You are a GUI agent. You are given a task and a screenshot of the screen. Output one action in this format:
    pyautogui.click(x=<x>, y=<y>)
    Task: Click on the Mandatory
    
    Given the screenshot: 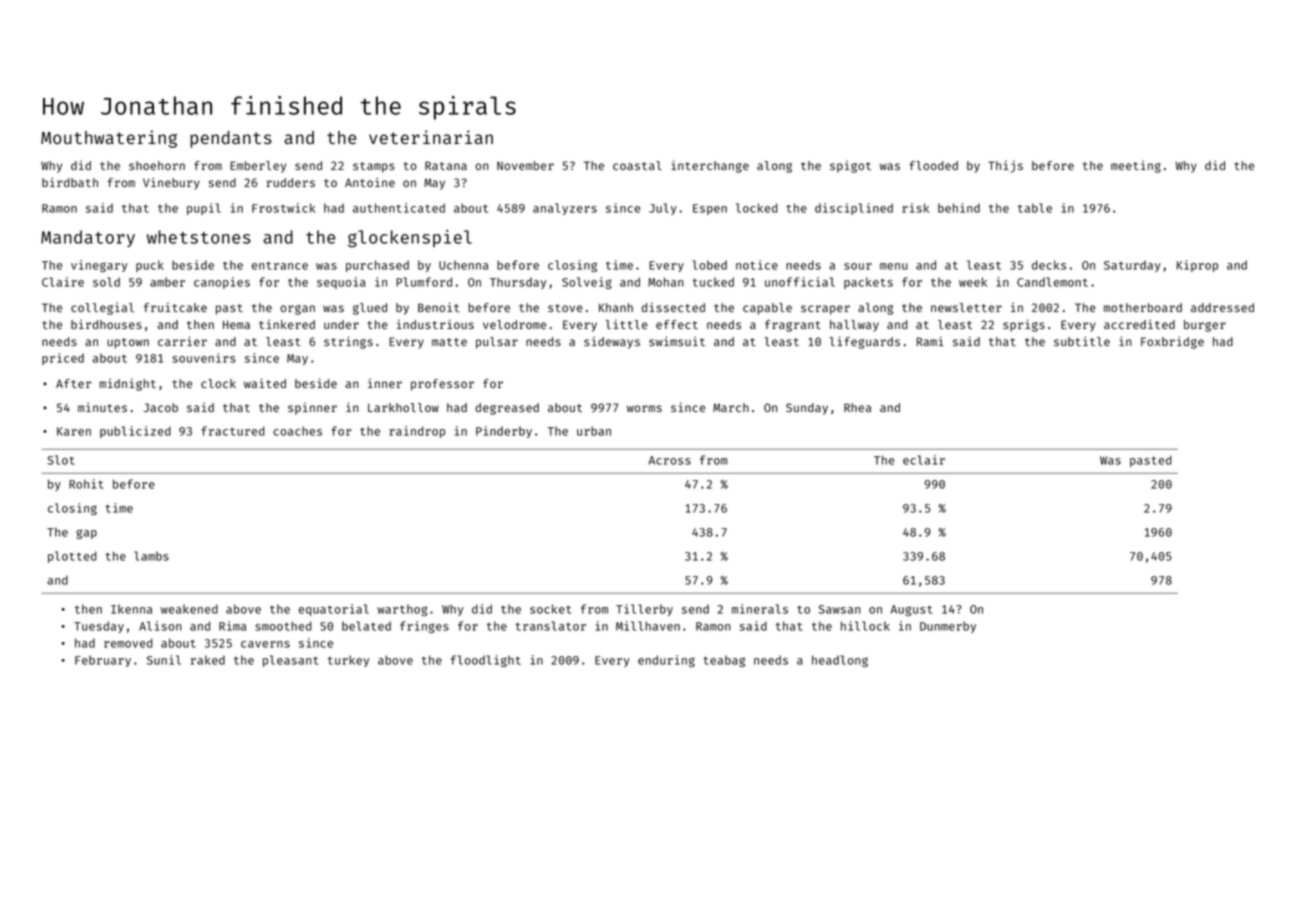 What is the action you would take?
    pyautogui.click(x=88, y=238)
